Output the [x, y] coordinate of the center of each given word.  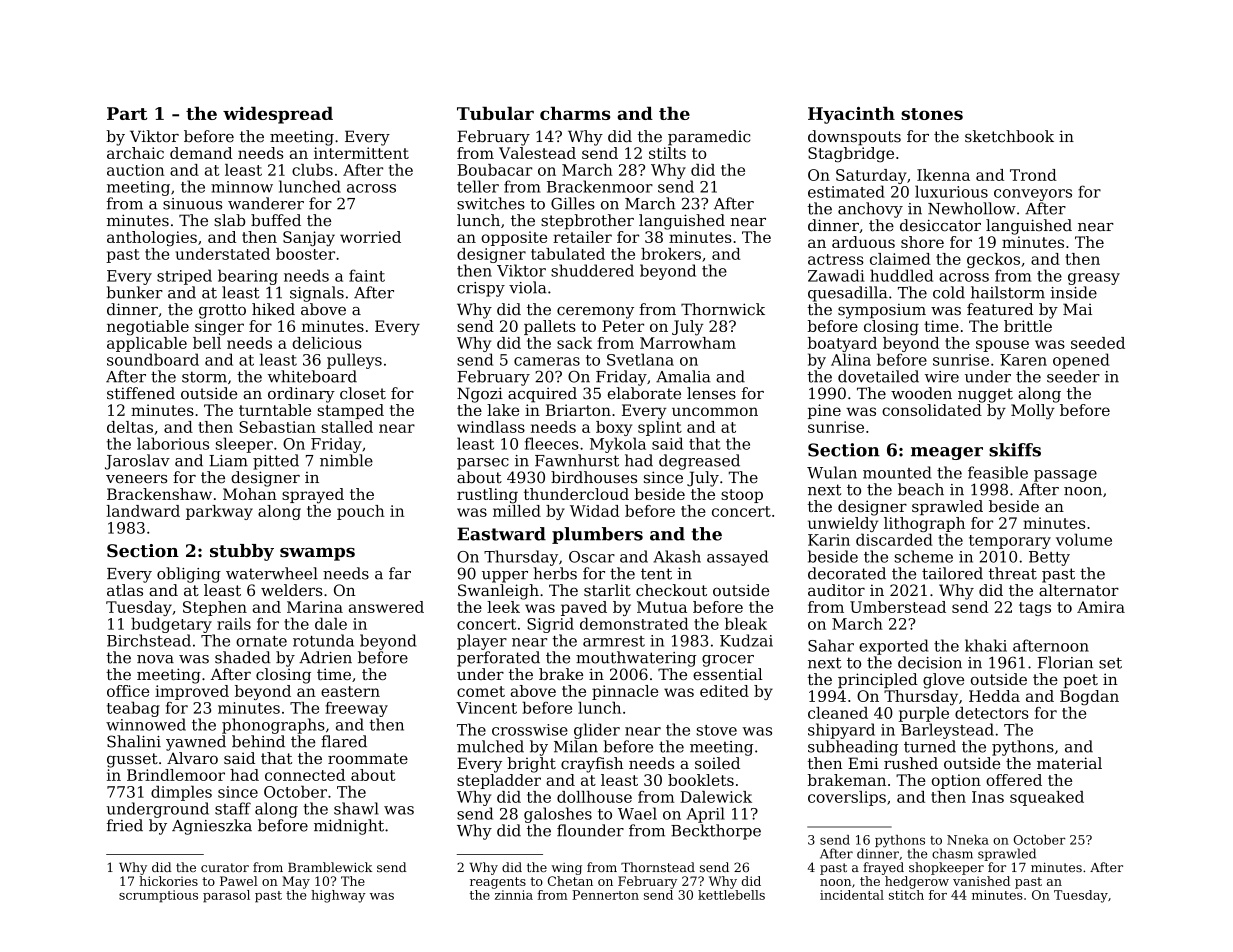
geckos [993, 260]
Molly [1033, 412]
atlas [125, 590]
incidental [852, 895]
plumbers [597, 535]
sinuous [192, 204]
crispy [481, 289]
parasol [226, 896]
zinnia [514, 895]
